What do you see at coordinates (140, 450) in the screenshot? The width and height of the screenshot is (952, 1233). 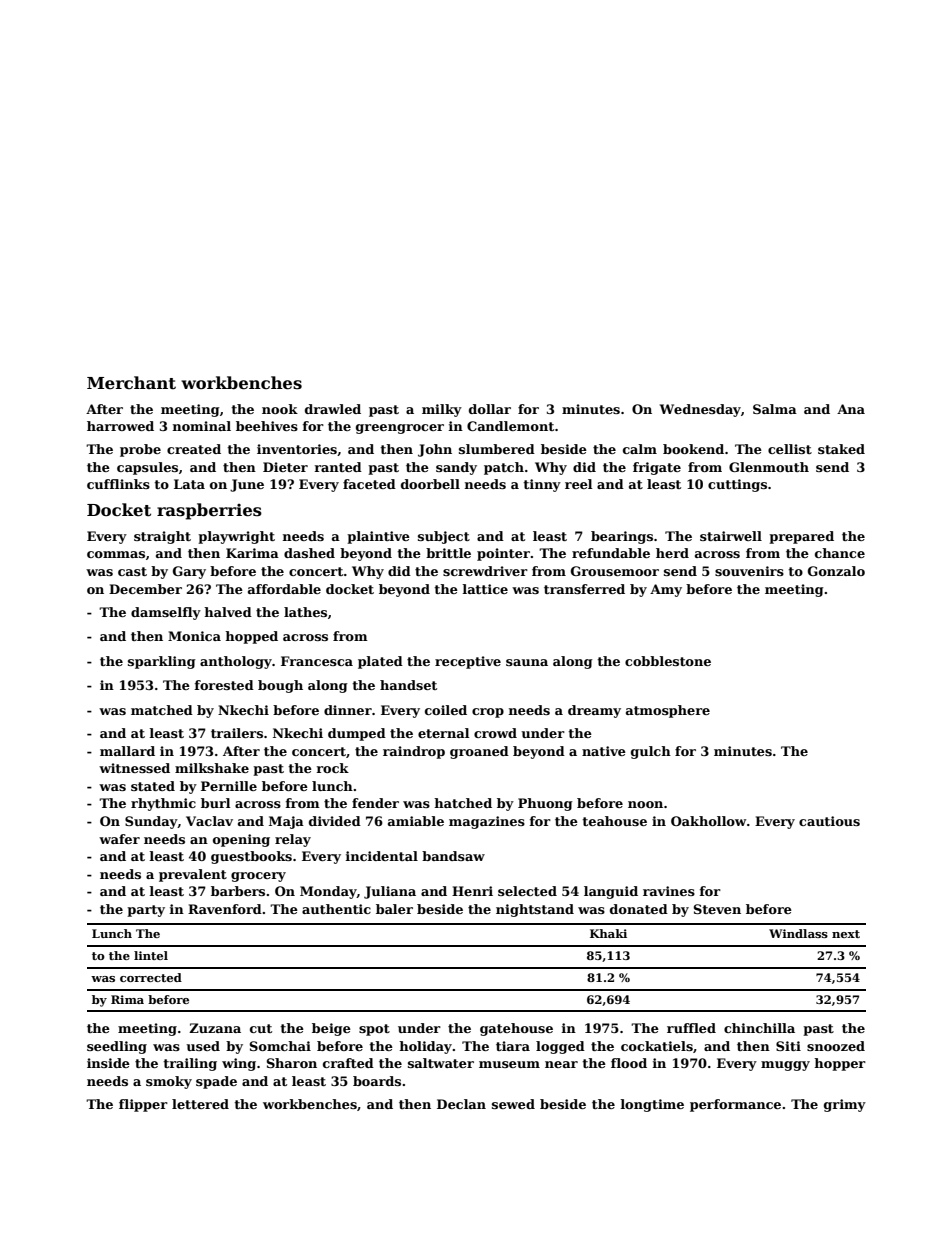 I see `probe` at bounding box center [140, 450].
